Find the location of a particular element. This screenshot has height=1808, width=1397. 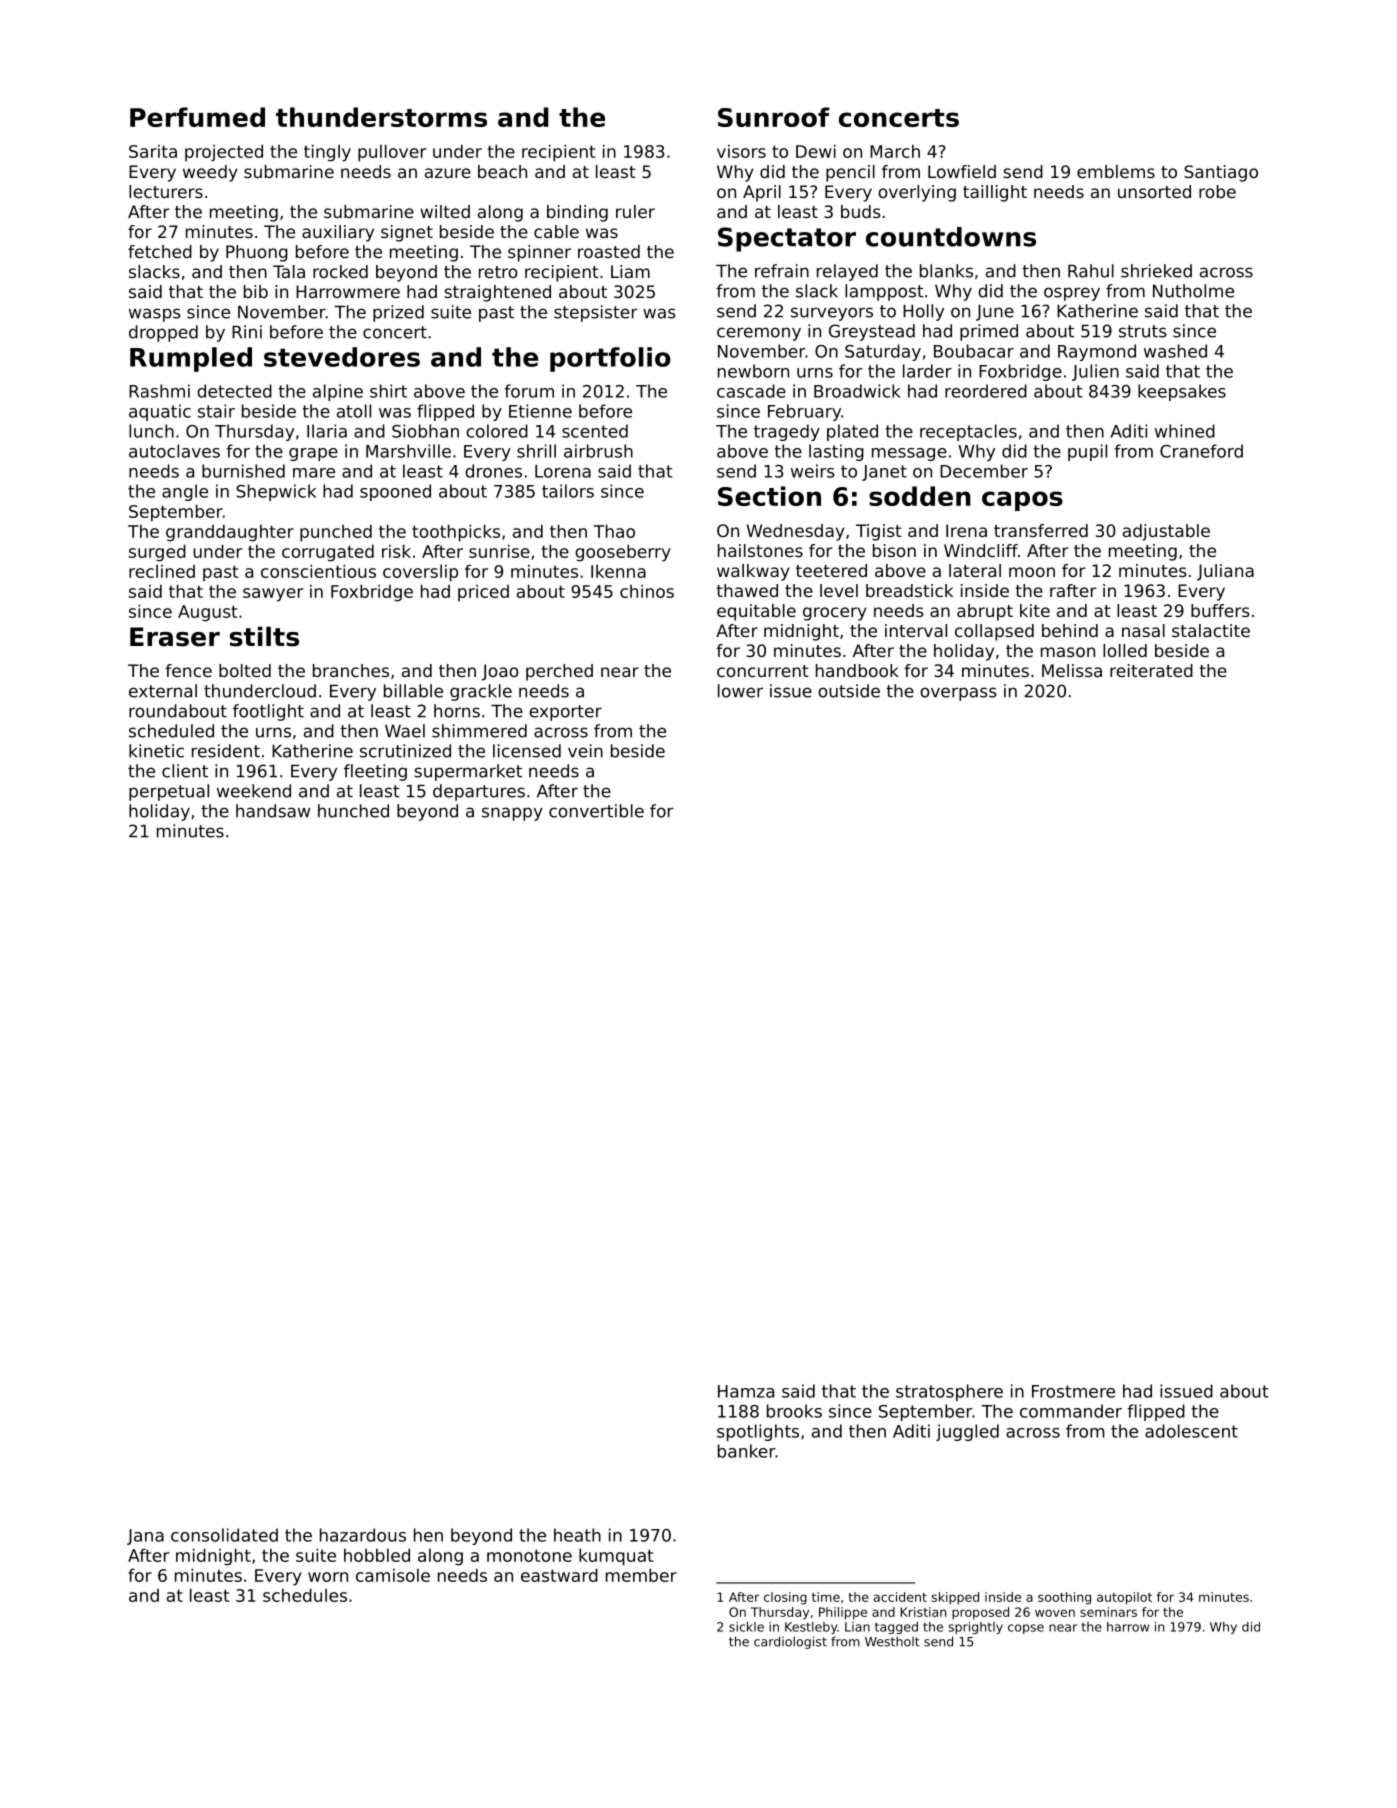

April is located at coordinates (762, 193).
